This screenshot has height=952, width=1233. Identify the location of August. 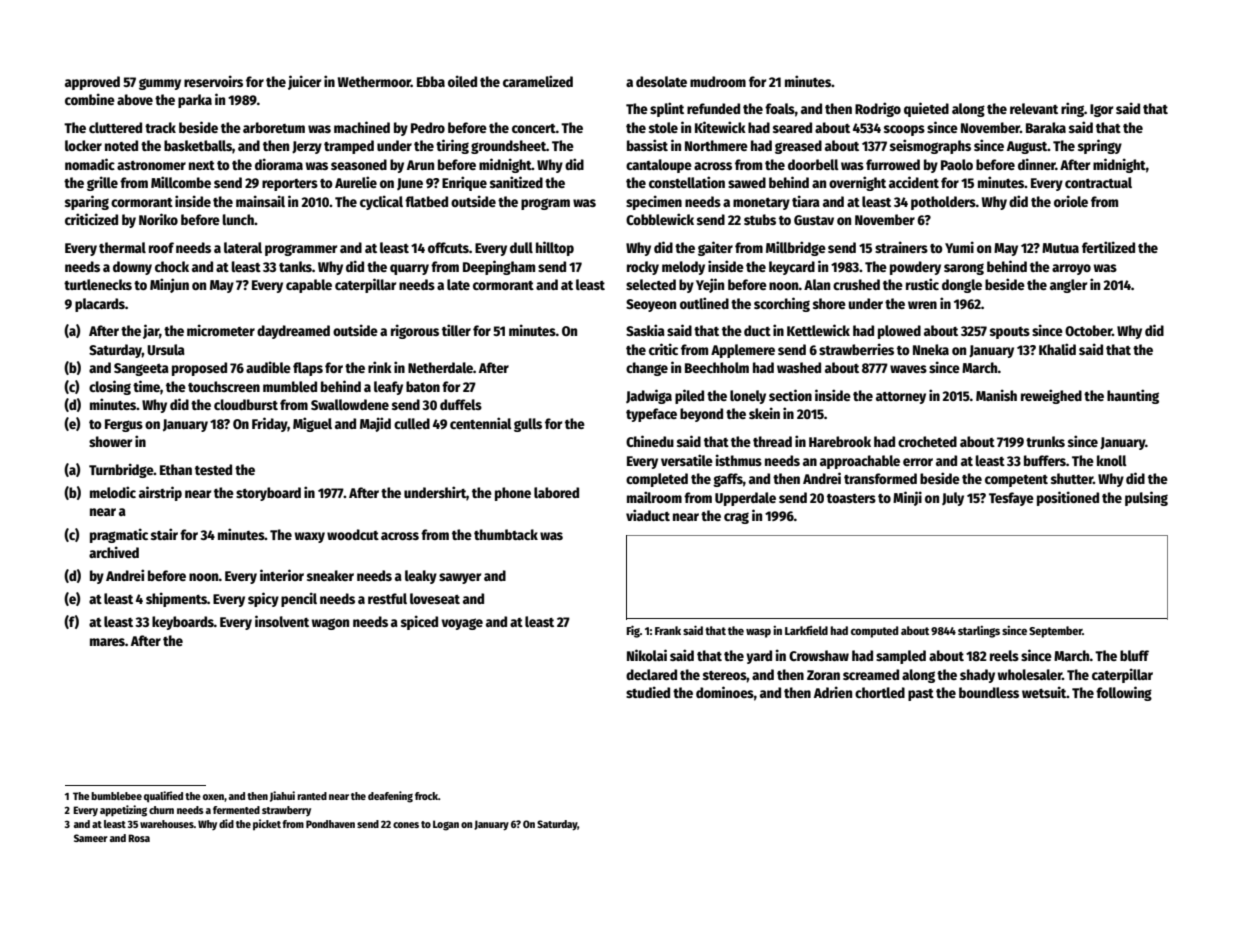
(1027, 147).
